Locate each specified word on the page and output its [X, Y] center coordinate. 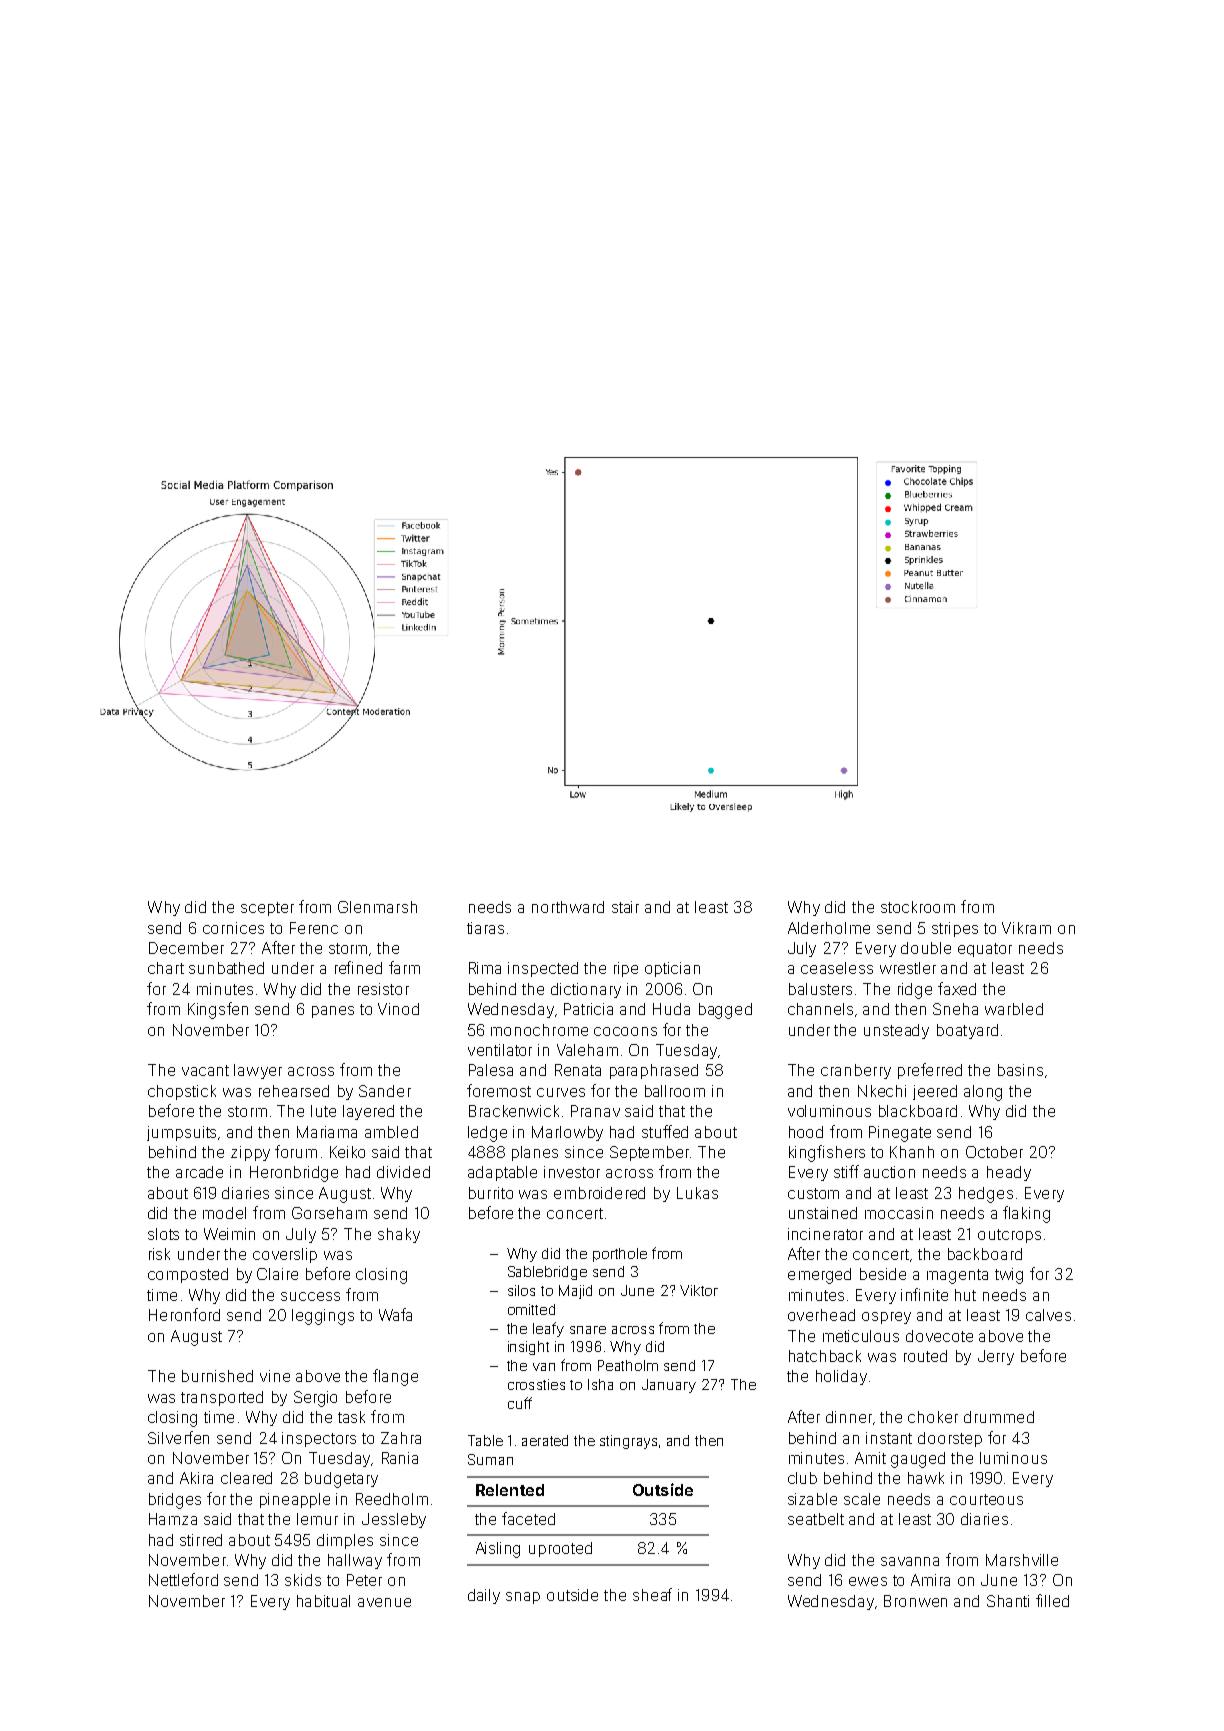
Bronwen [915, 1601]
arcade [199, 1172]
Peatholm [628, 1365]
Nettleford [183, 1579]
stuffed [665, 1131]
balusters [820, 989]
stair [625, 907]
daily [484, 1596]
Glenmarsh [377, 907]
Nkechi [882, 1091]
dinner [849, 1417]
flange [395, 1377]
